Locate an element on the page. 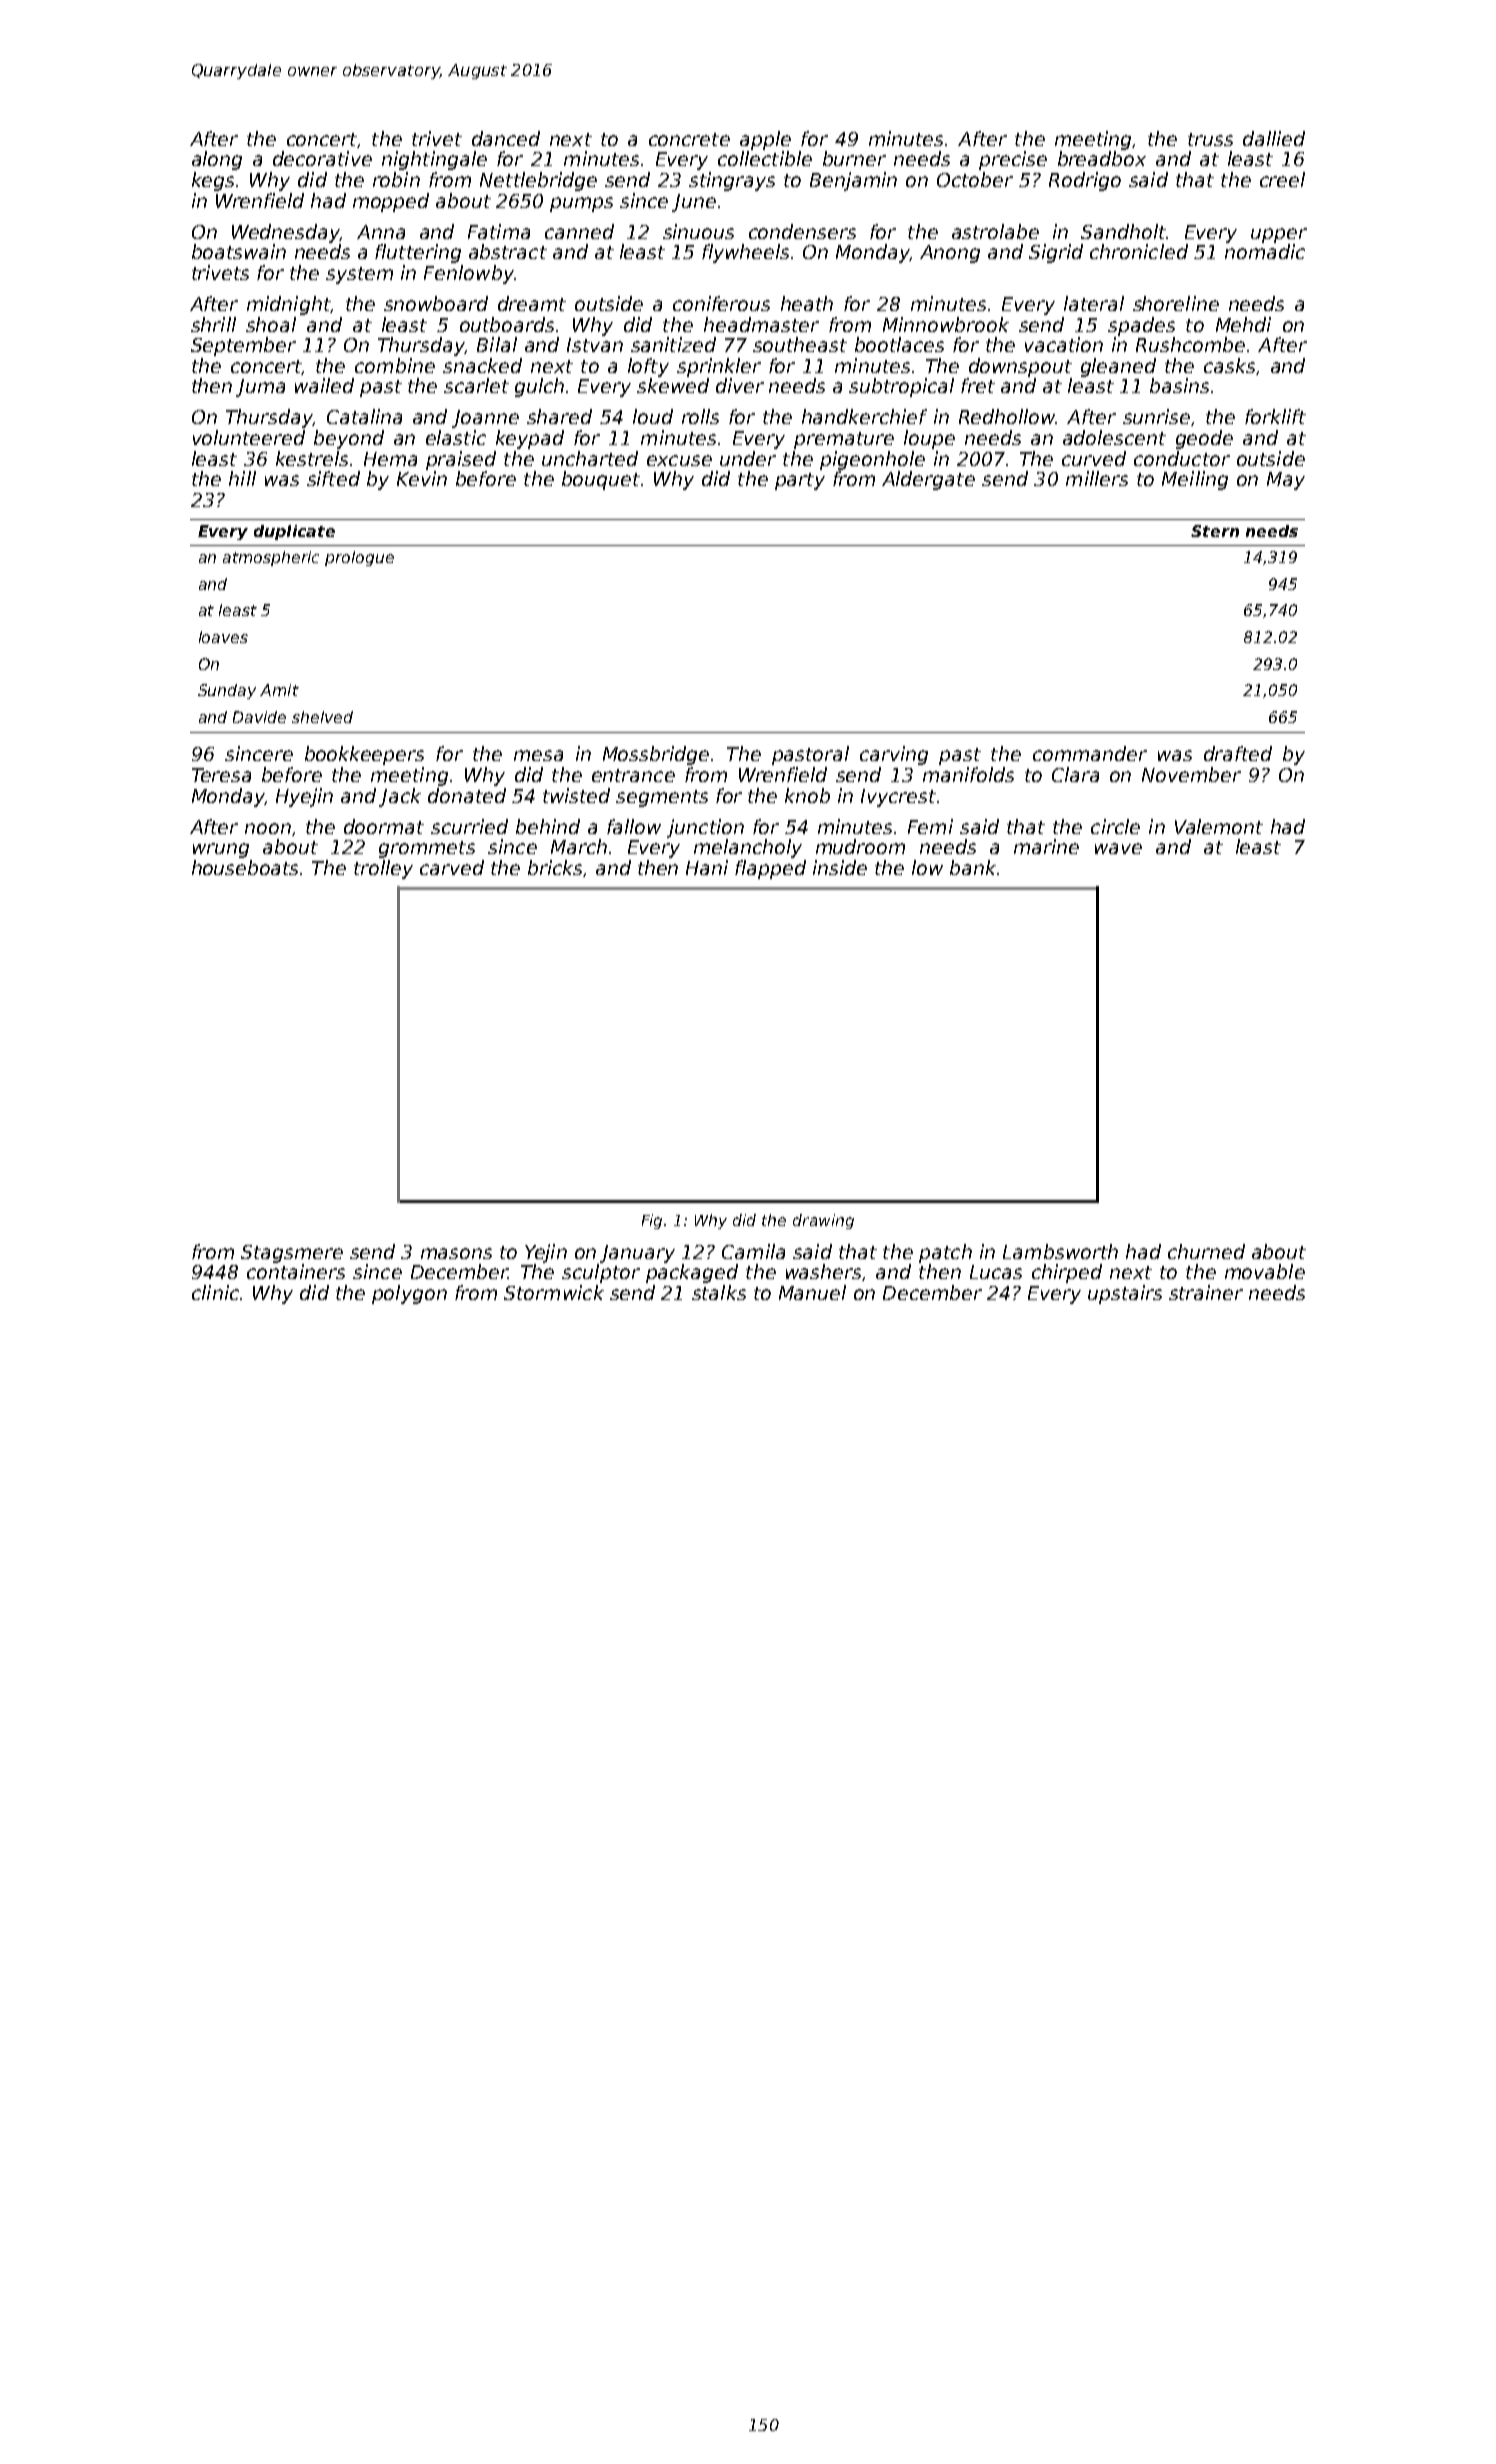 The height and width of the image is (2464, 1496). truss is located at coordinates (1210, 139).
